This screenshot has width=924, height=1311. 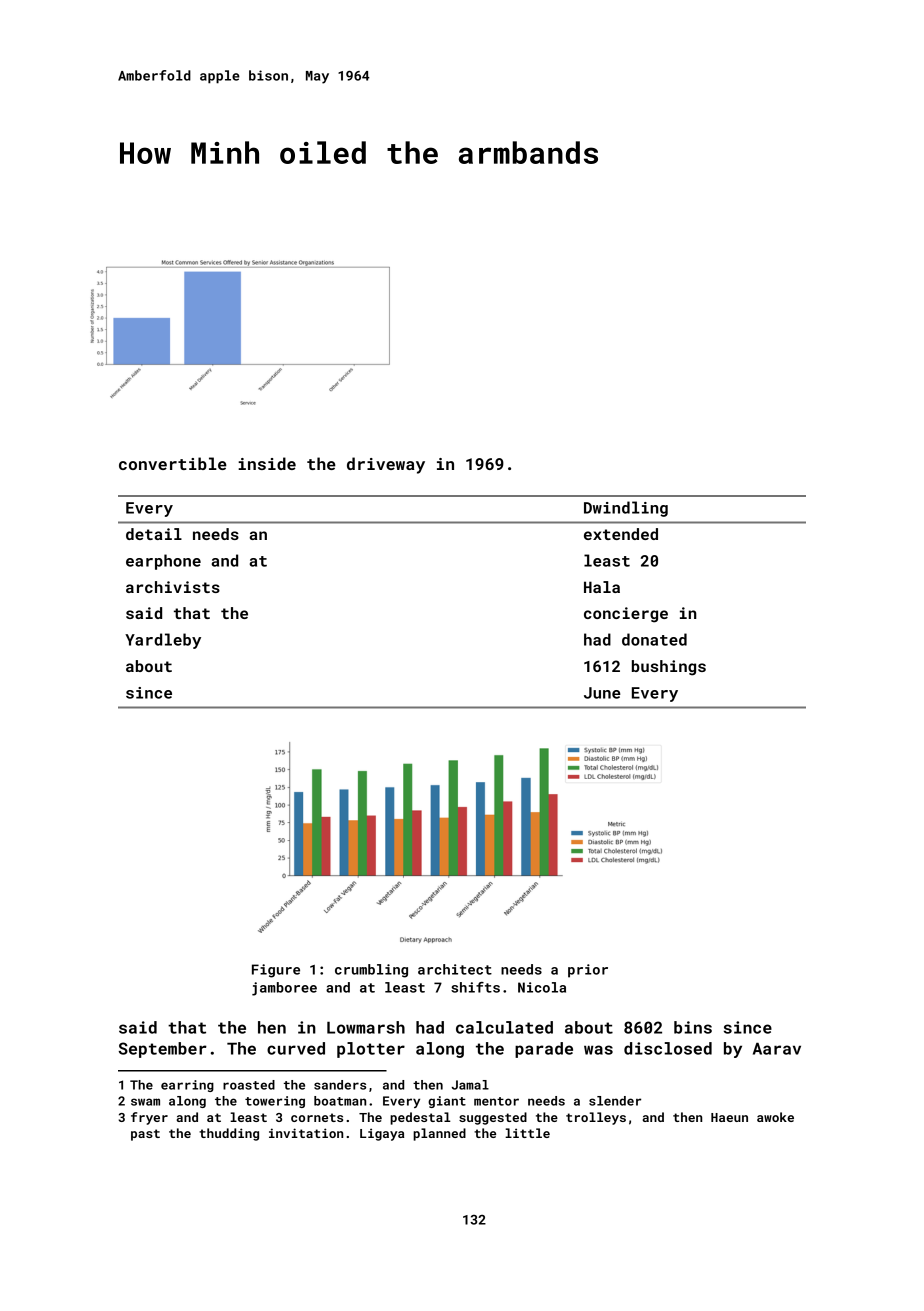 I want to click on calculated, so click(x=504, y=1027).
